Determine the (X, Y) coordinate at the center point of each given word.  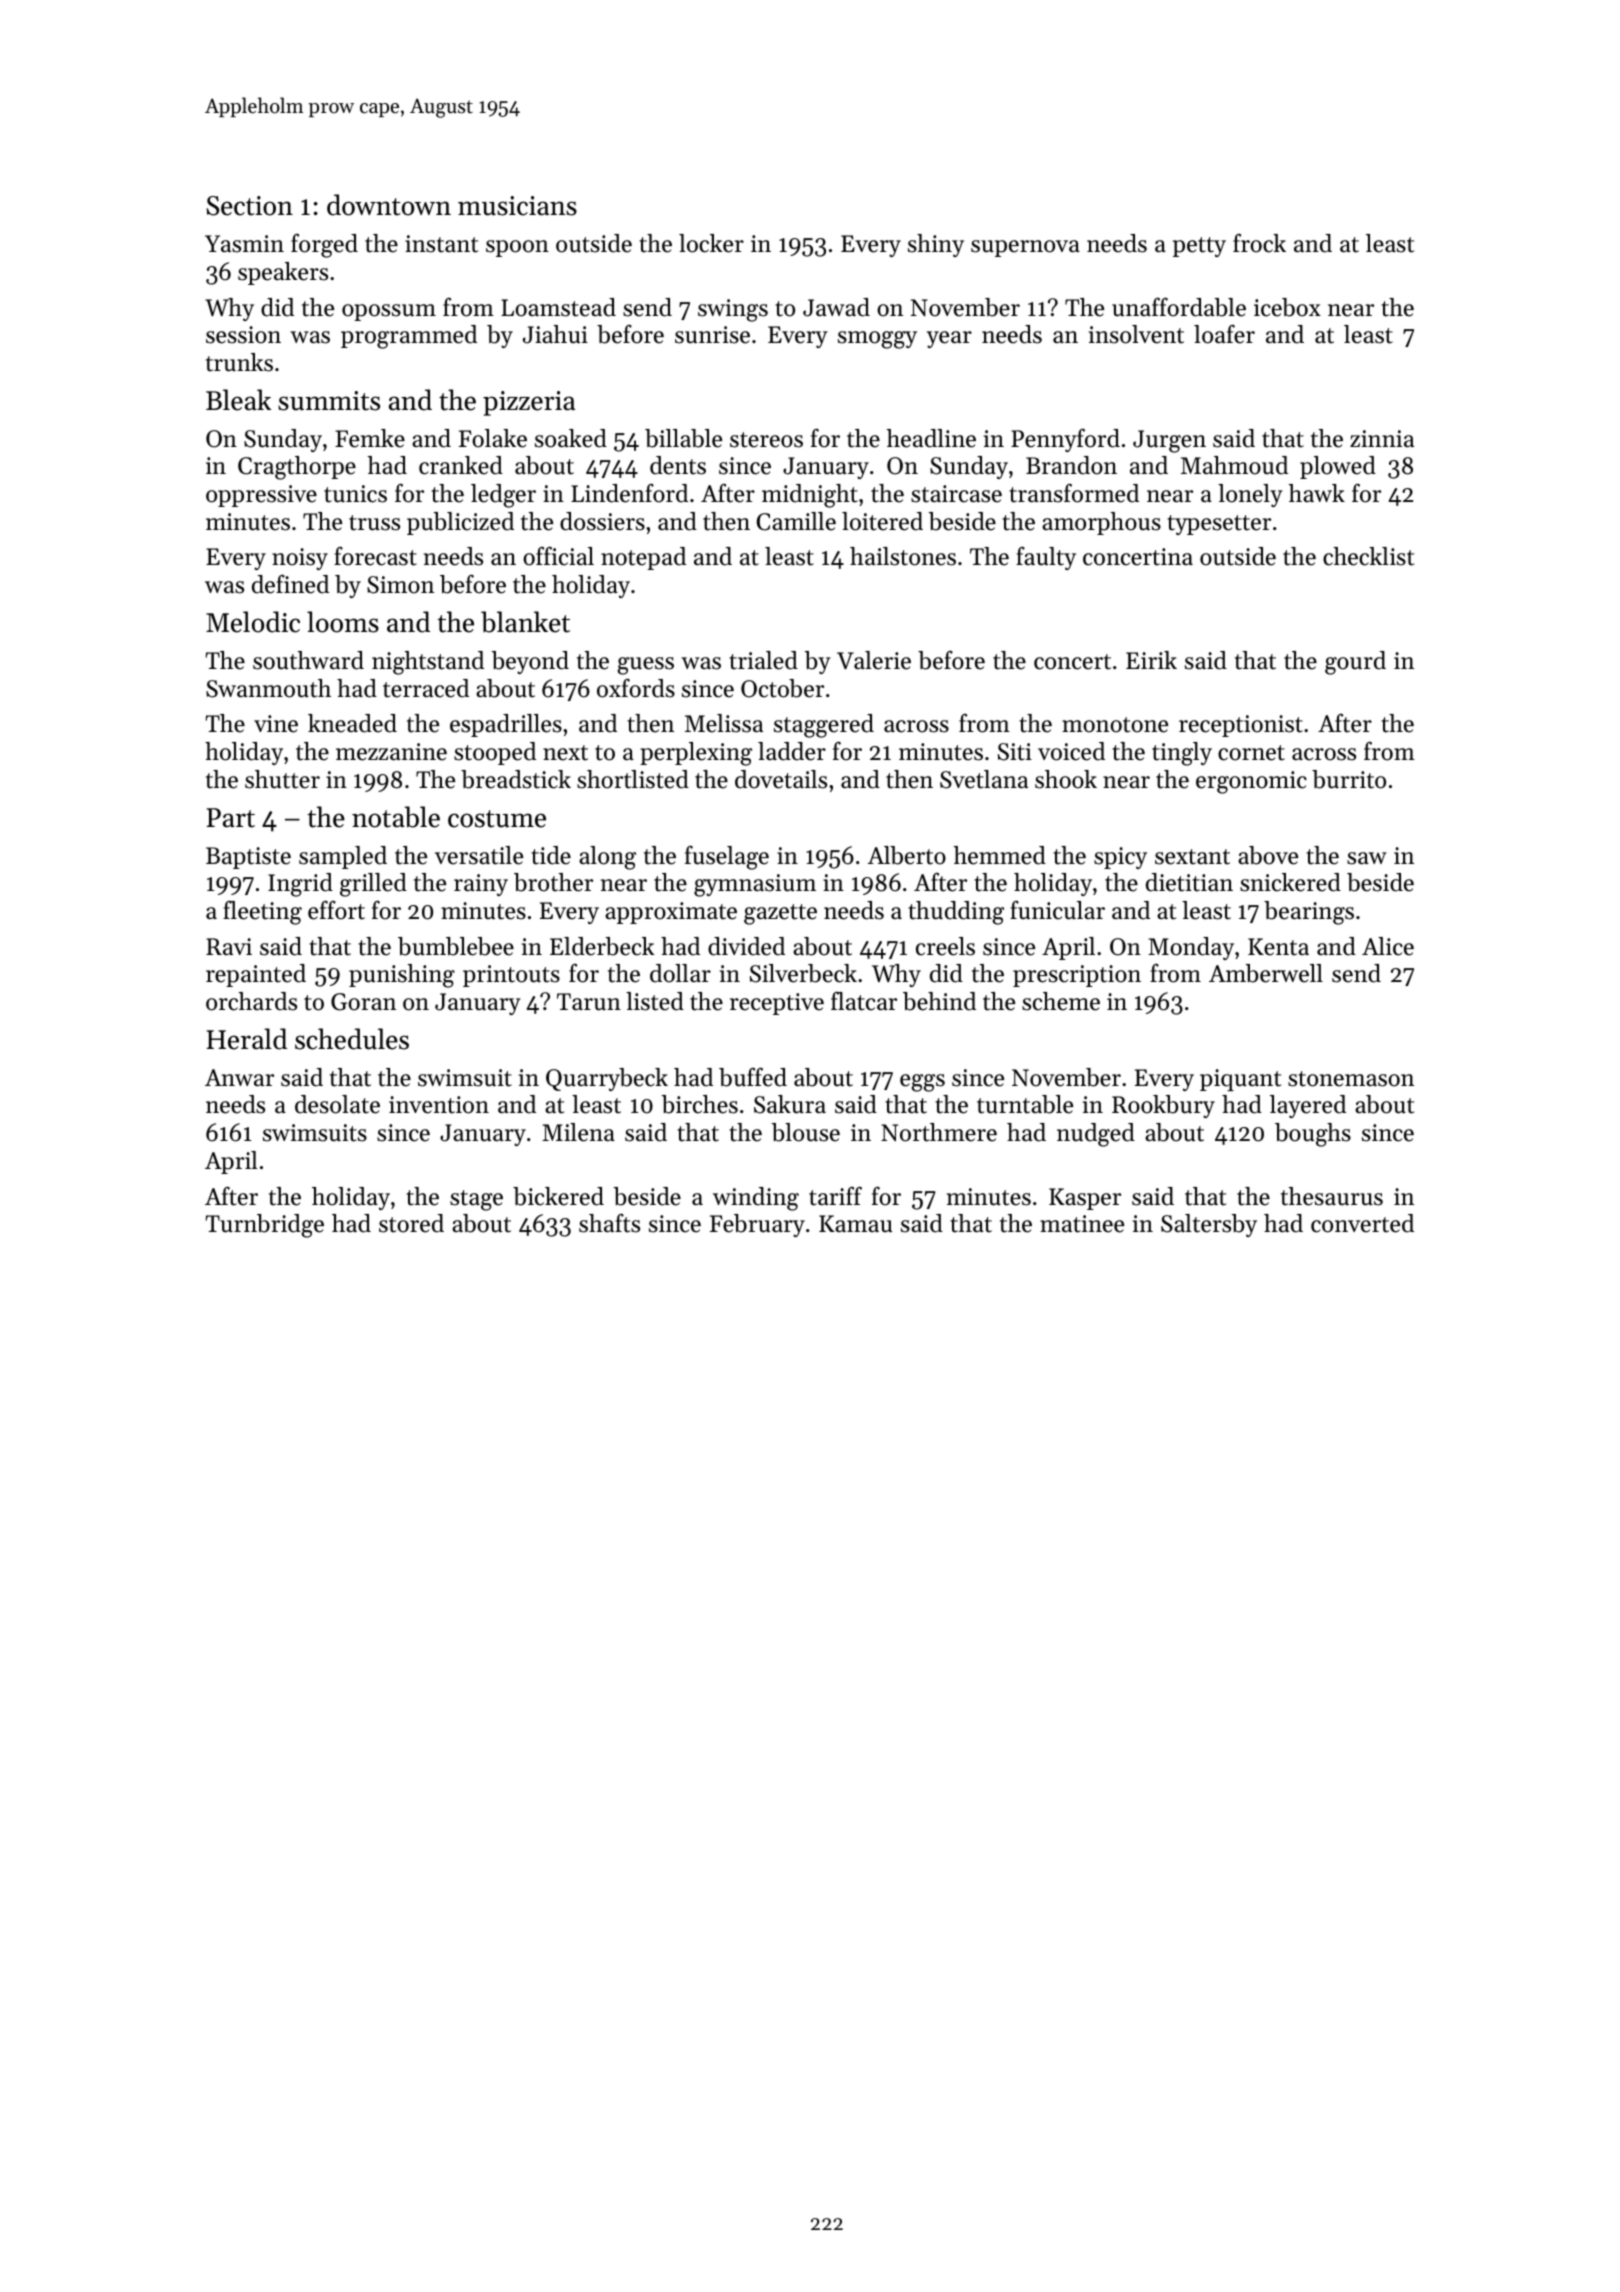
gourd (1355, 663)
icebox (1287, 307)
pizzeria (529, 403)
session (243, 335)
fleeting (262, 912)
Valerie (874, 660)
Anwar (239, 1077)
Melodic (253, 622)
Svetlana (984, 779)
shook (1066, 779)
